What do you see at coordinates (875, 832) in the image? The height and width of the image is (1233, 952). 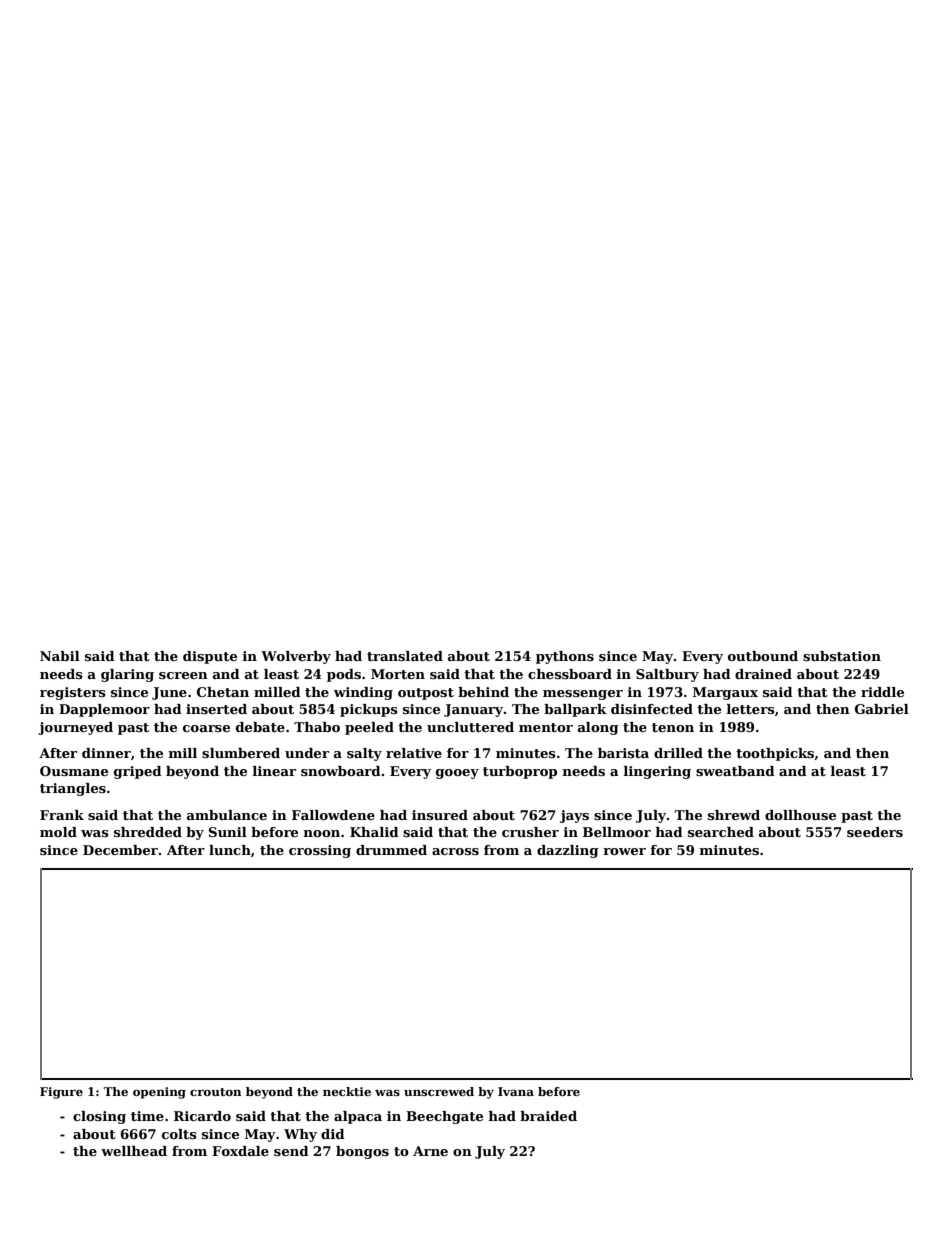 I see `seeders` at bounding box center [875, 832].
